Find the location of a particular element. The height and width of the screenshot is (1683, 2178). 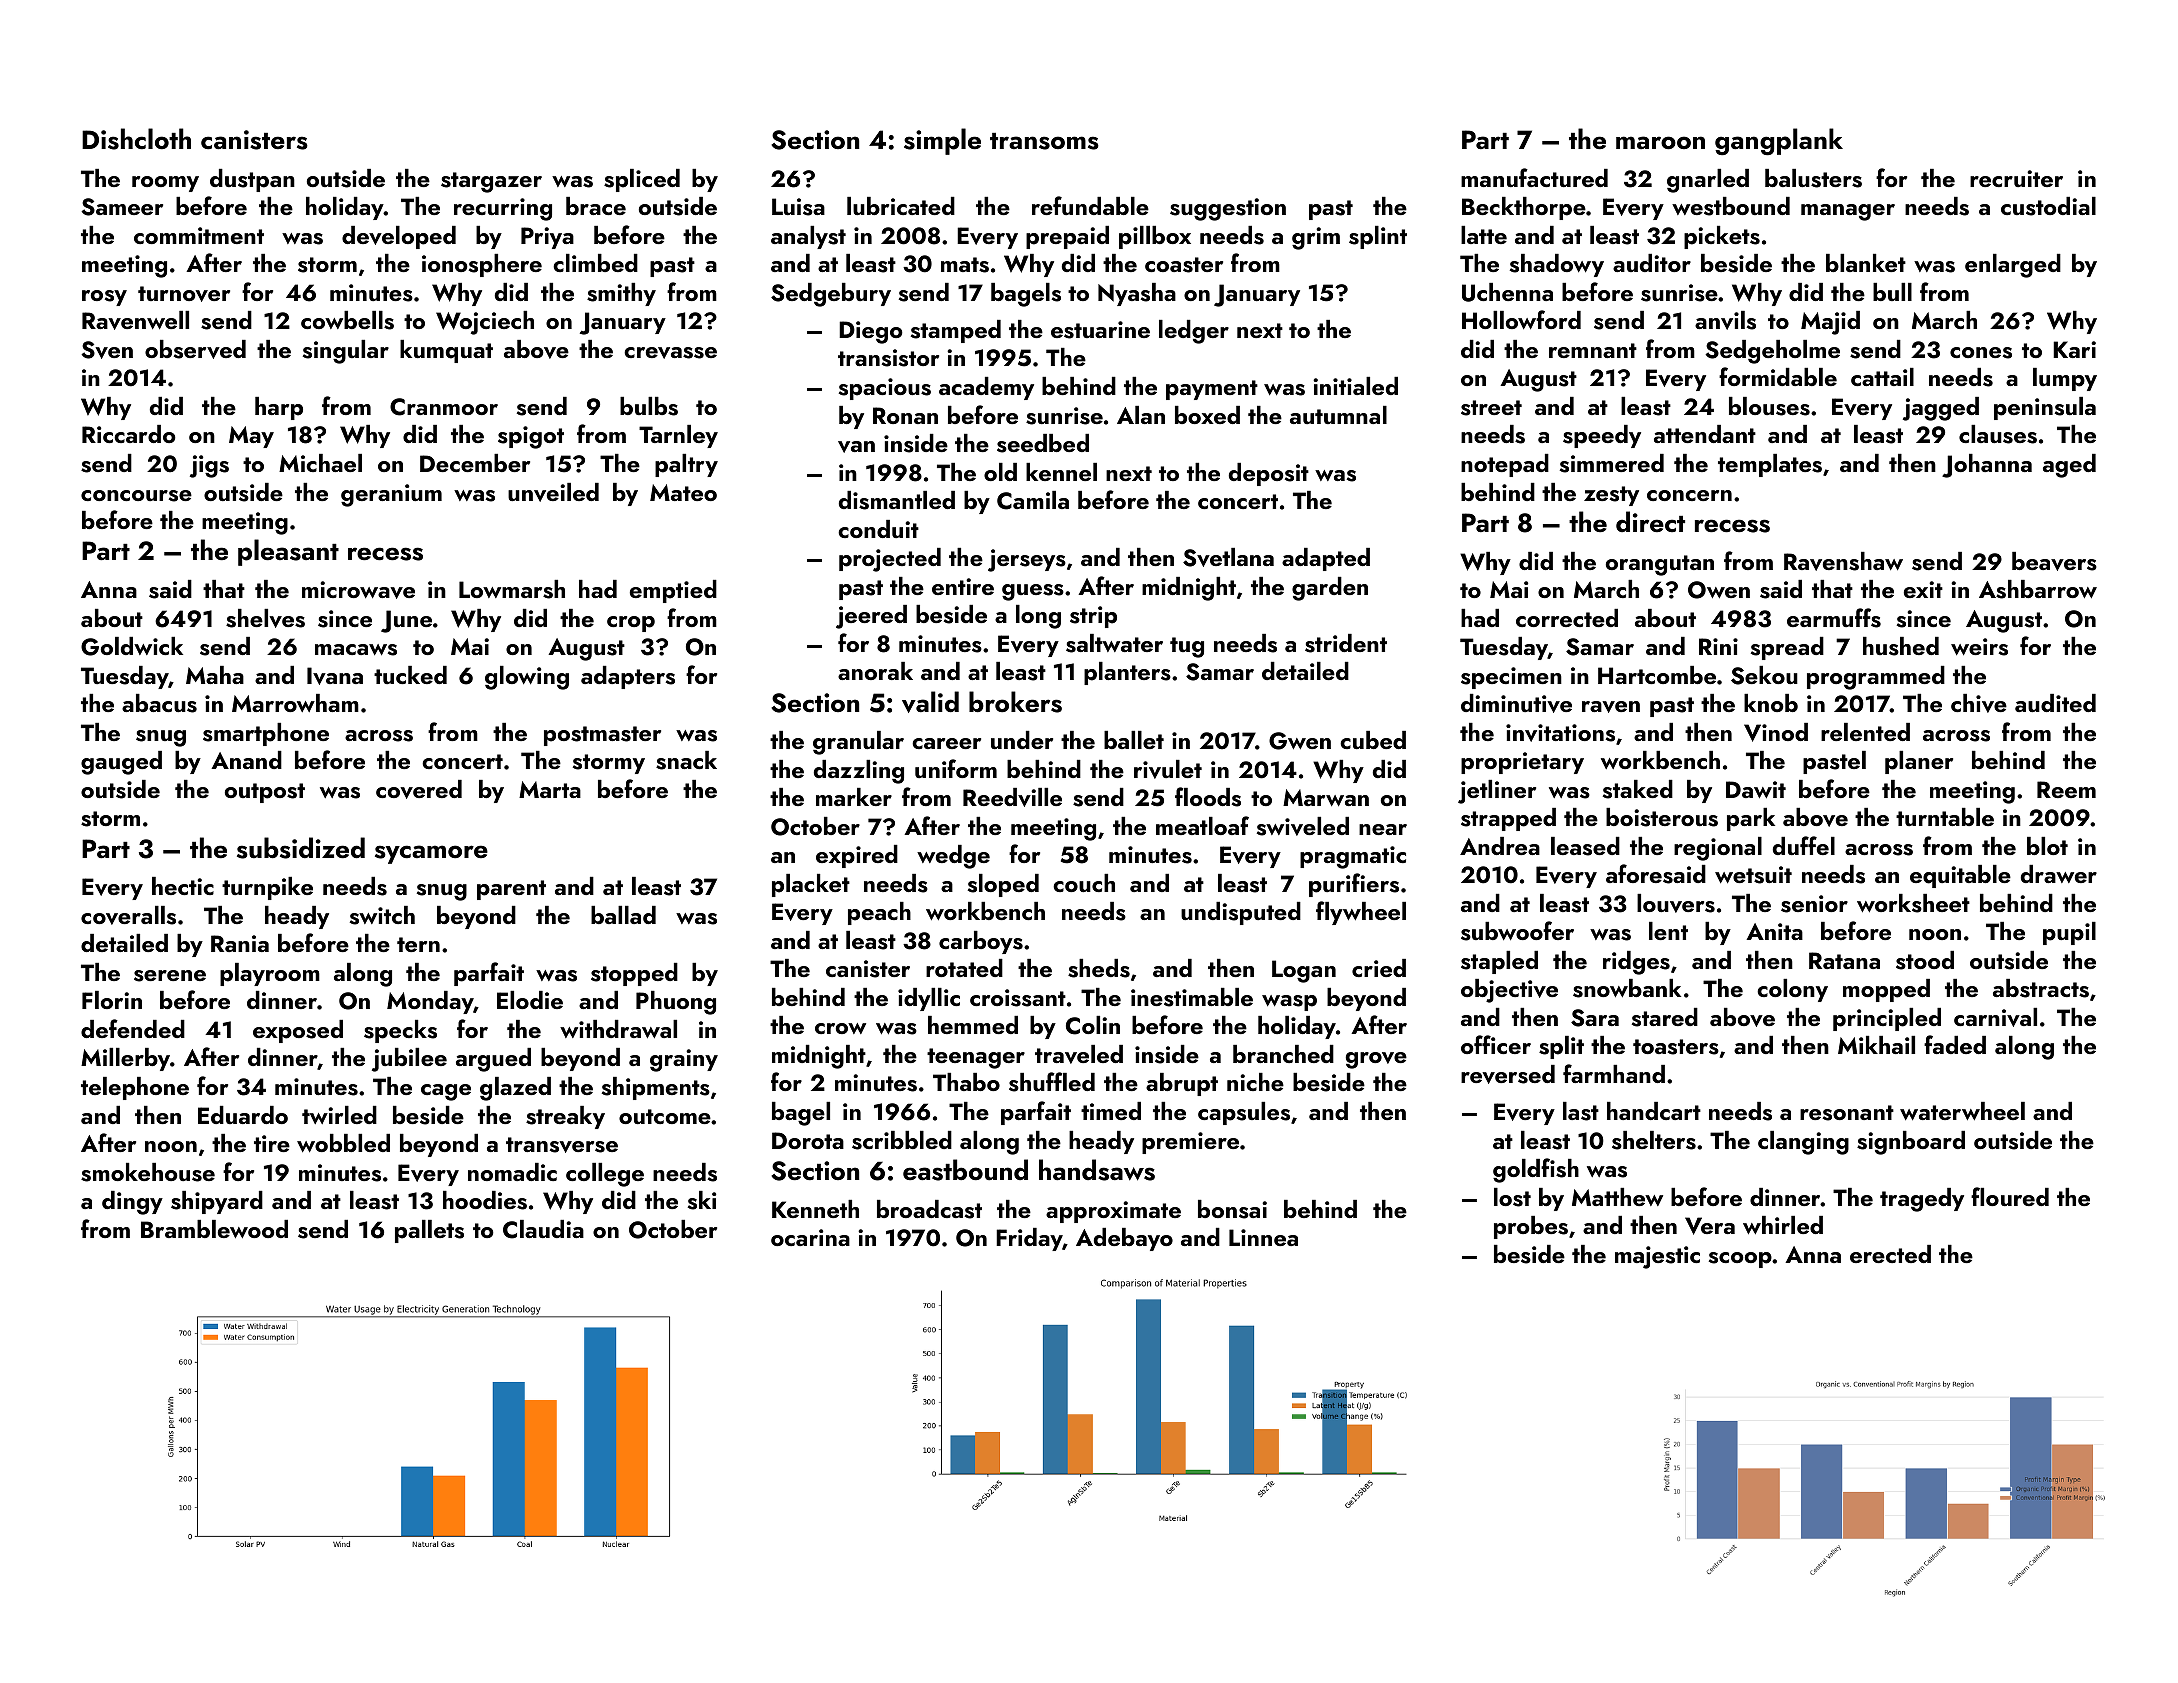

bonsai is located at coordinates (1232, 1209).
